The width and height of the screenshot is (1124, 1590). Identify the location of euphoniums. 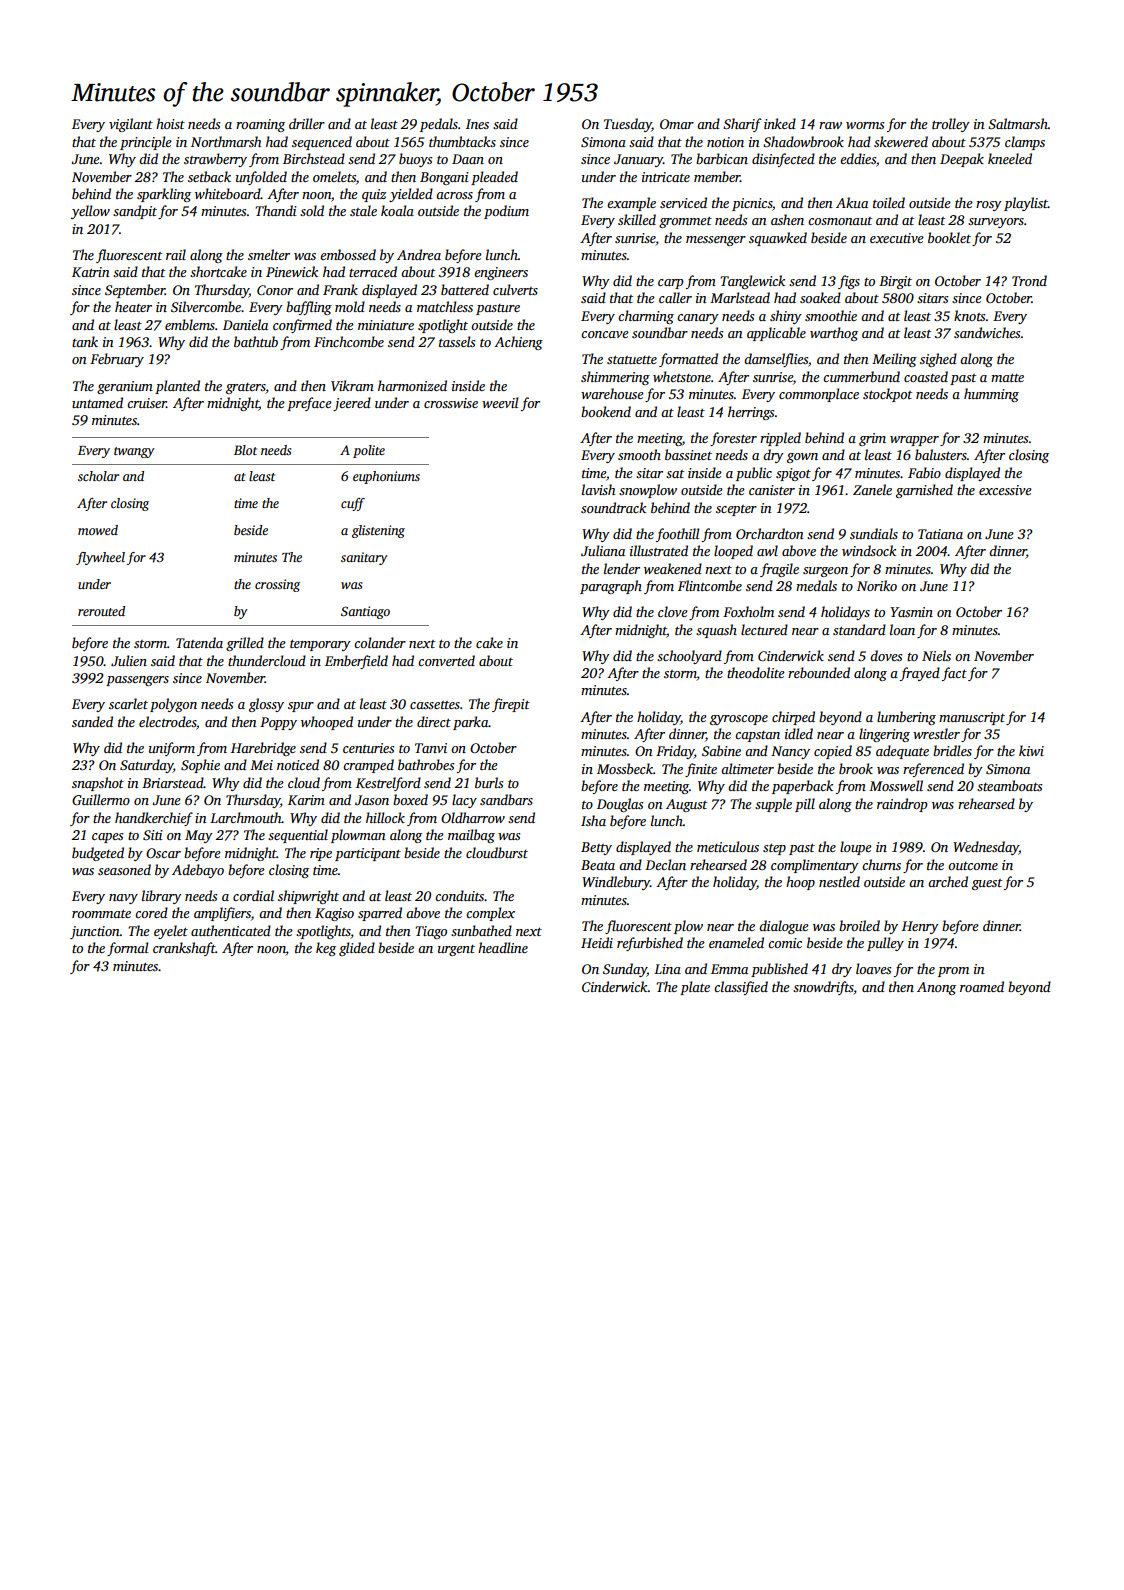
(386, 477).
